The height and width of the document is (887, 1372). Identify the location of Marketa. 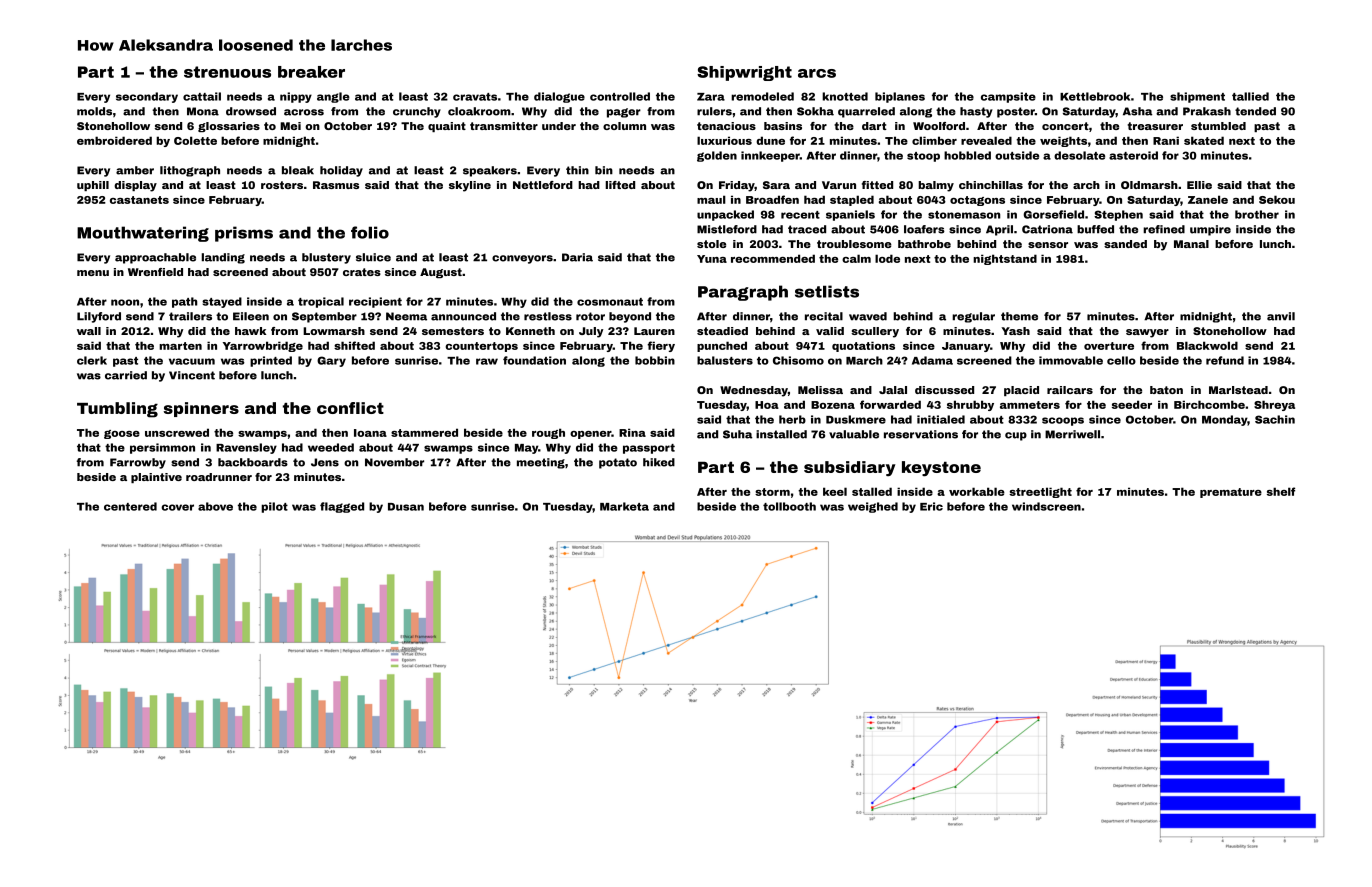
(624, 506).
